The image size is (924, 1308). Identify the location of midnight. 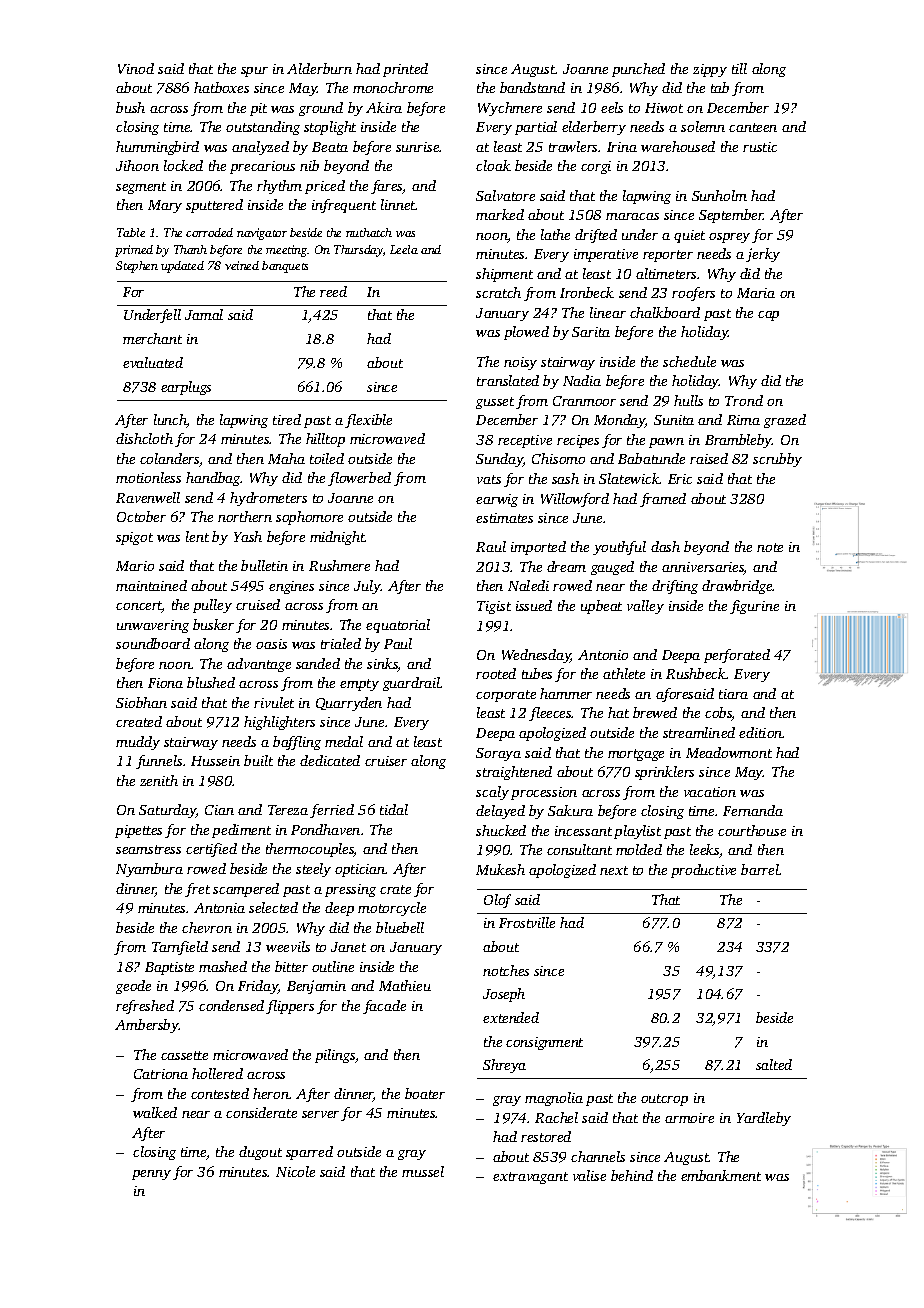
(337, 538).
